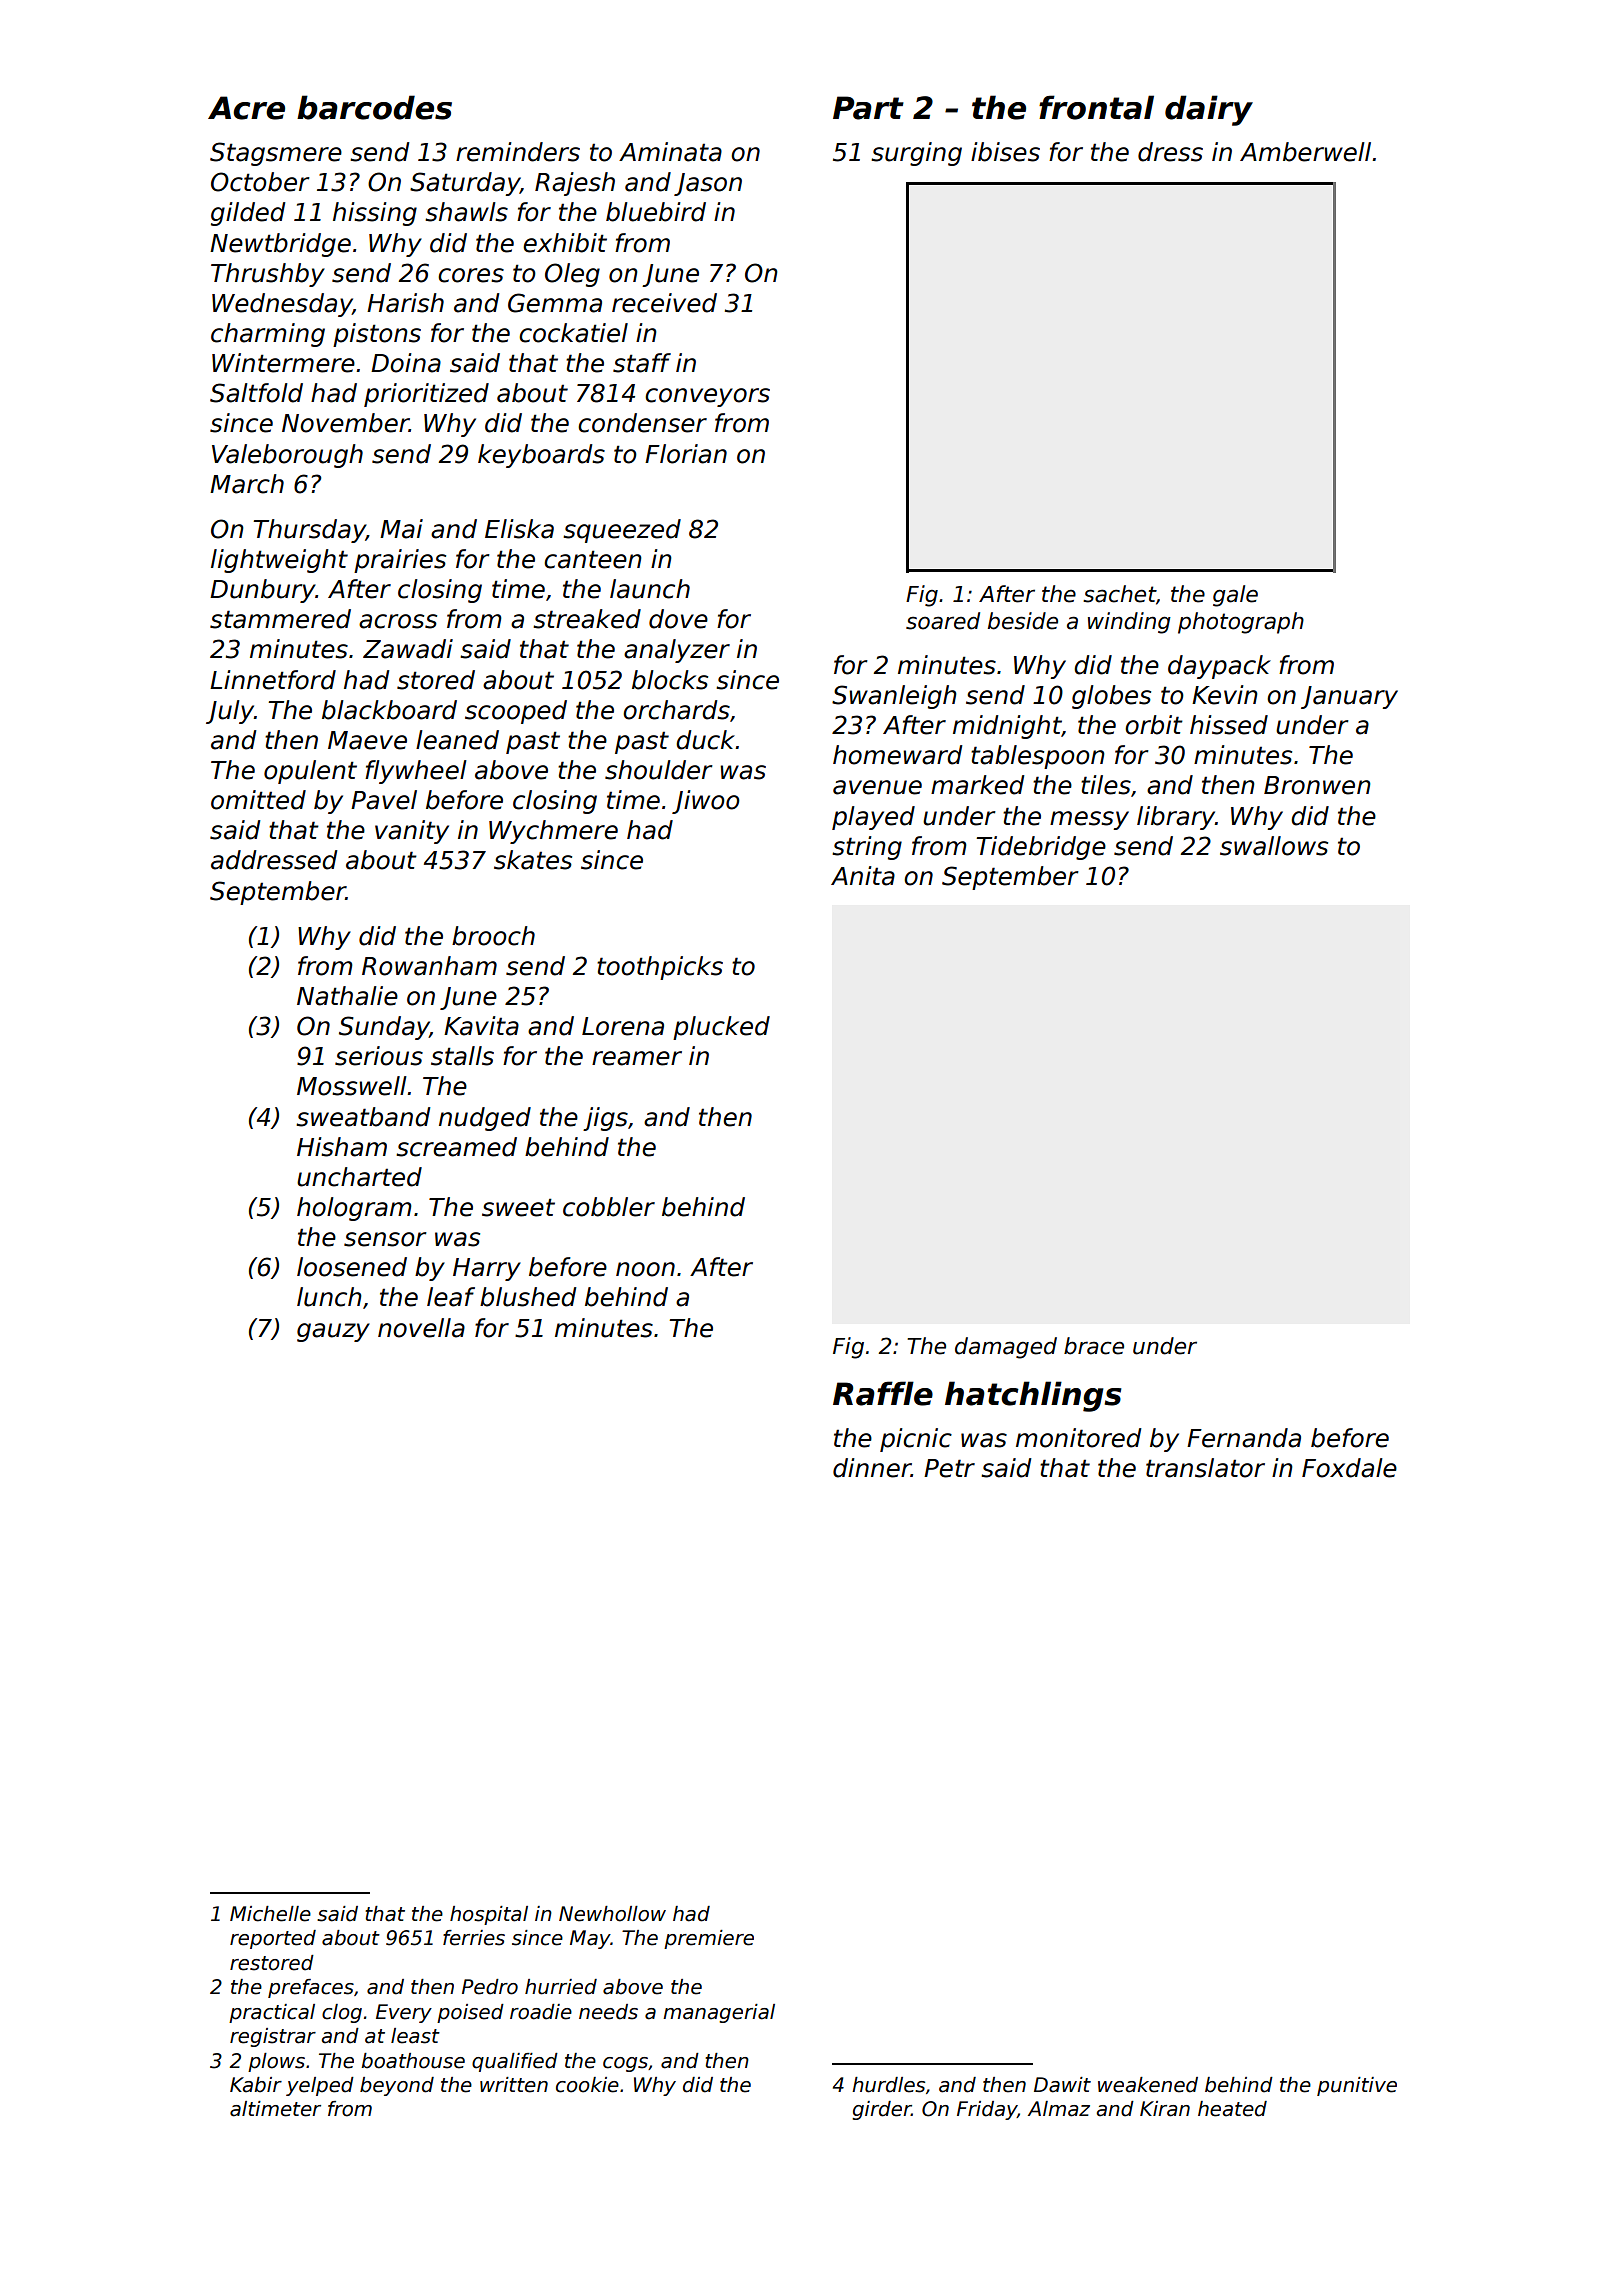 The width and height of the image is (1620, 2292). What do you see at coordinates (1209, 110) in the image?
I see `dairy` at bounding box center [1209, 110].
